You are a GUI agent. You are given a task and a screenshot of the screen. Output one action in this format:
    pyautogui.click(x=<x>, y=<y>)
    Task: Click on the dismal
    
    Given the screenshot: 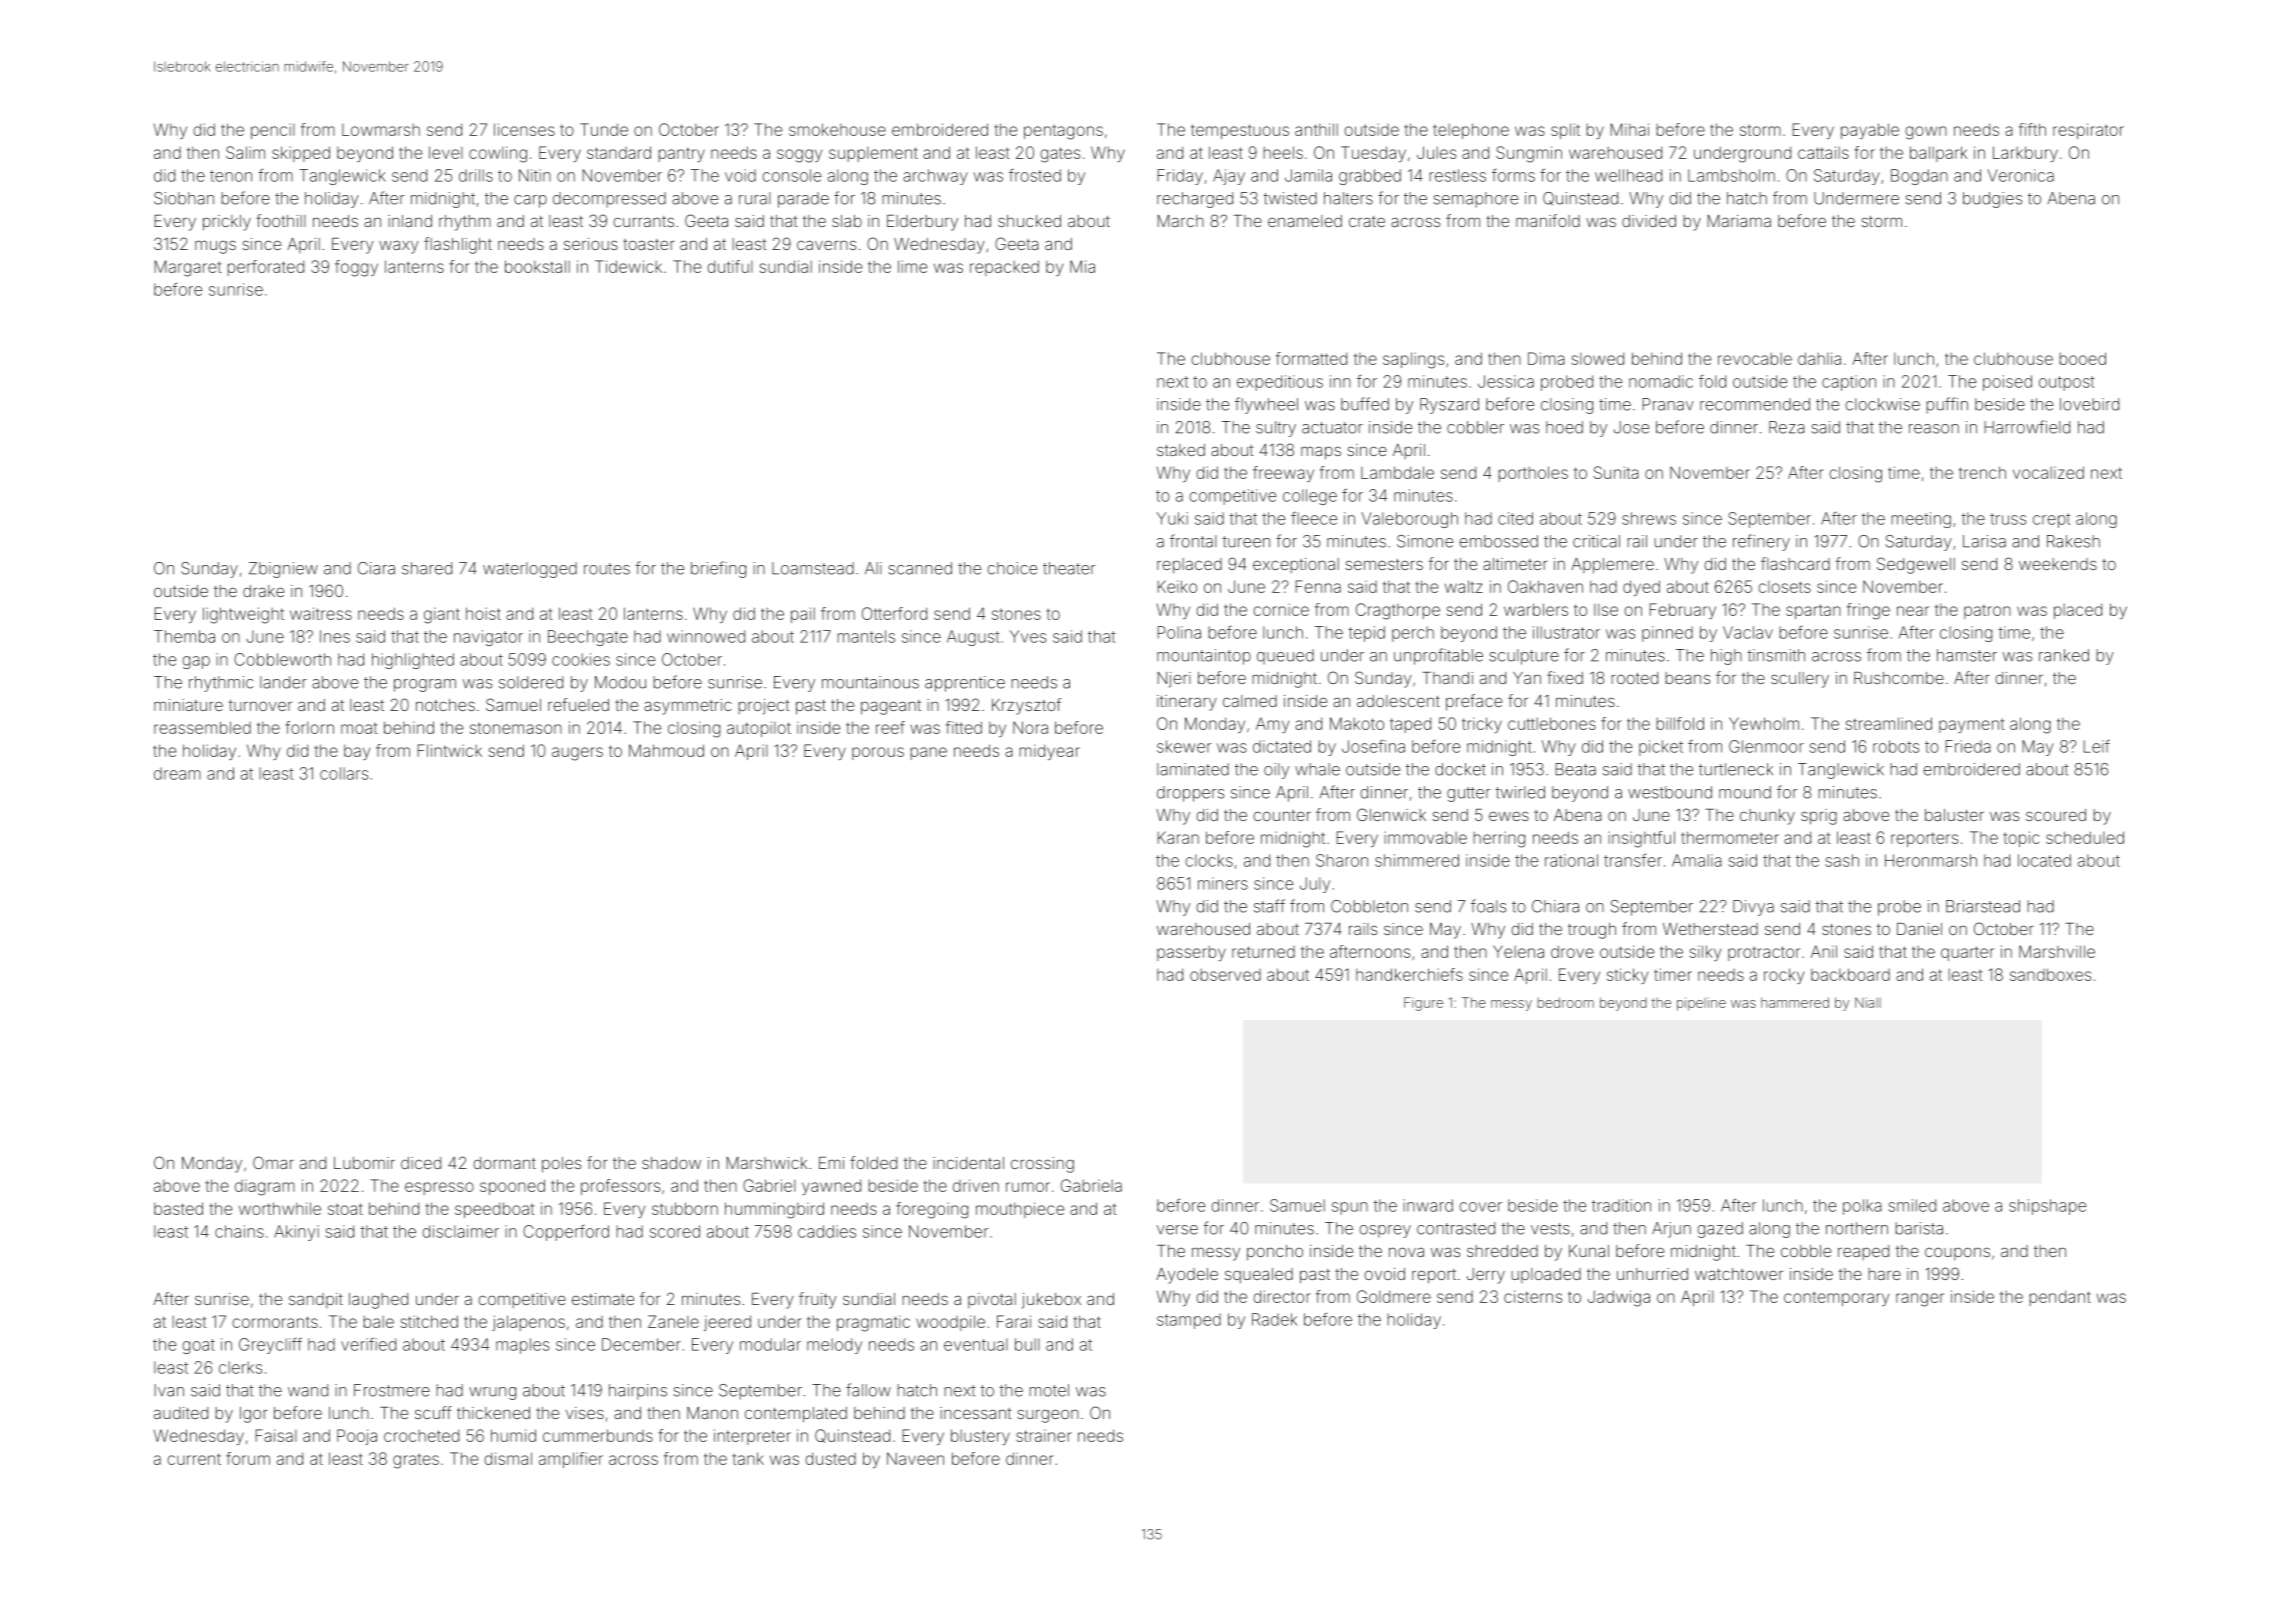 What is the action you would take?
    pyautogui.click(x=508, y=1458)
